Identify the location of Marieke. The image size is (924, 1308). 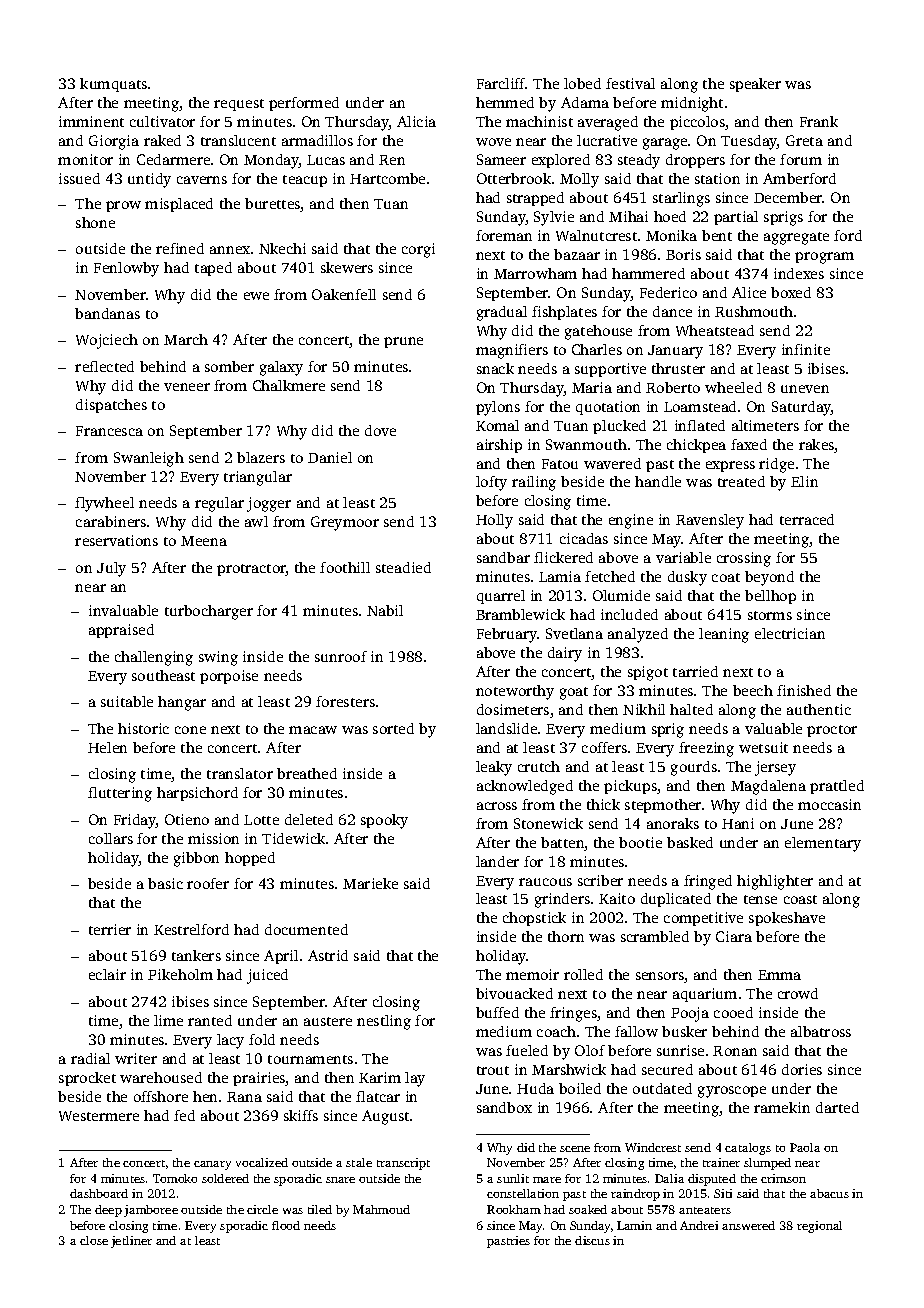
(370, 883).
